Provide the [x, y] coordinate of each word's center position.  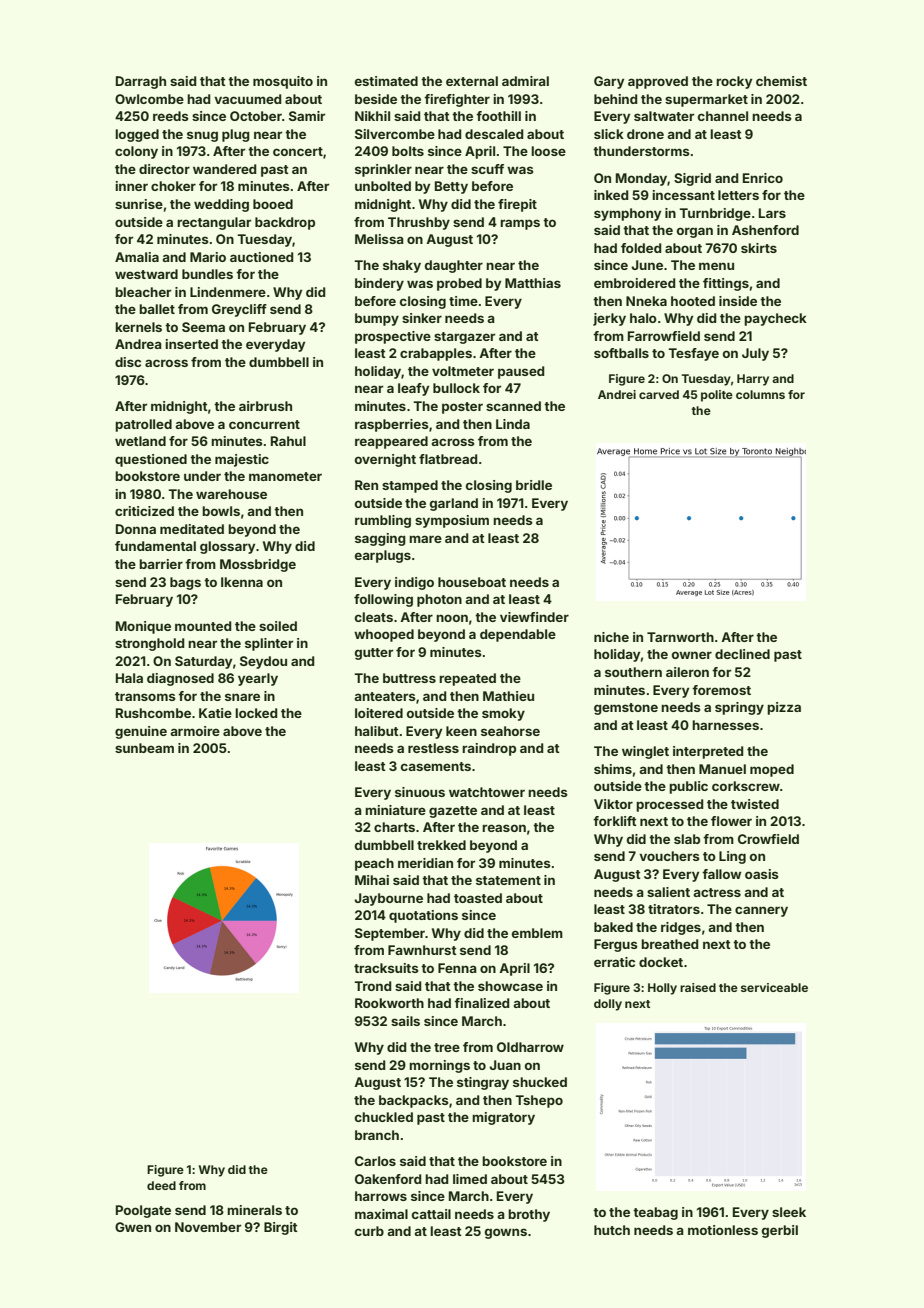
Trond [373, 986]
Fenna [457, 968]
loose [548, 151]
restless [433, 748]
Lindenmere [228, 292]
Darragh [141, 82]
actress [717, 892]
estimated [386, 81]
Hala [129, 678]
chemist [781, 81]
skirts [759, 248]
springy [739, 708]
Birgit [281, 1228]
